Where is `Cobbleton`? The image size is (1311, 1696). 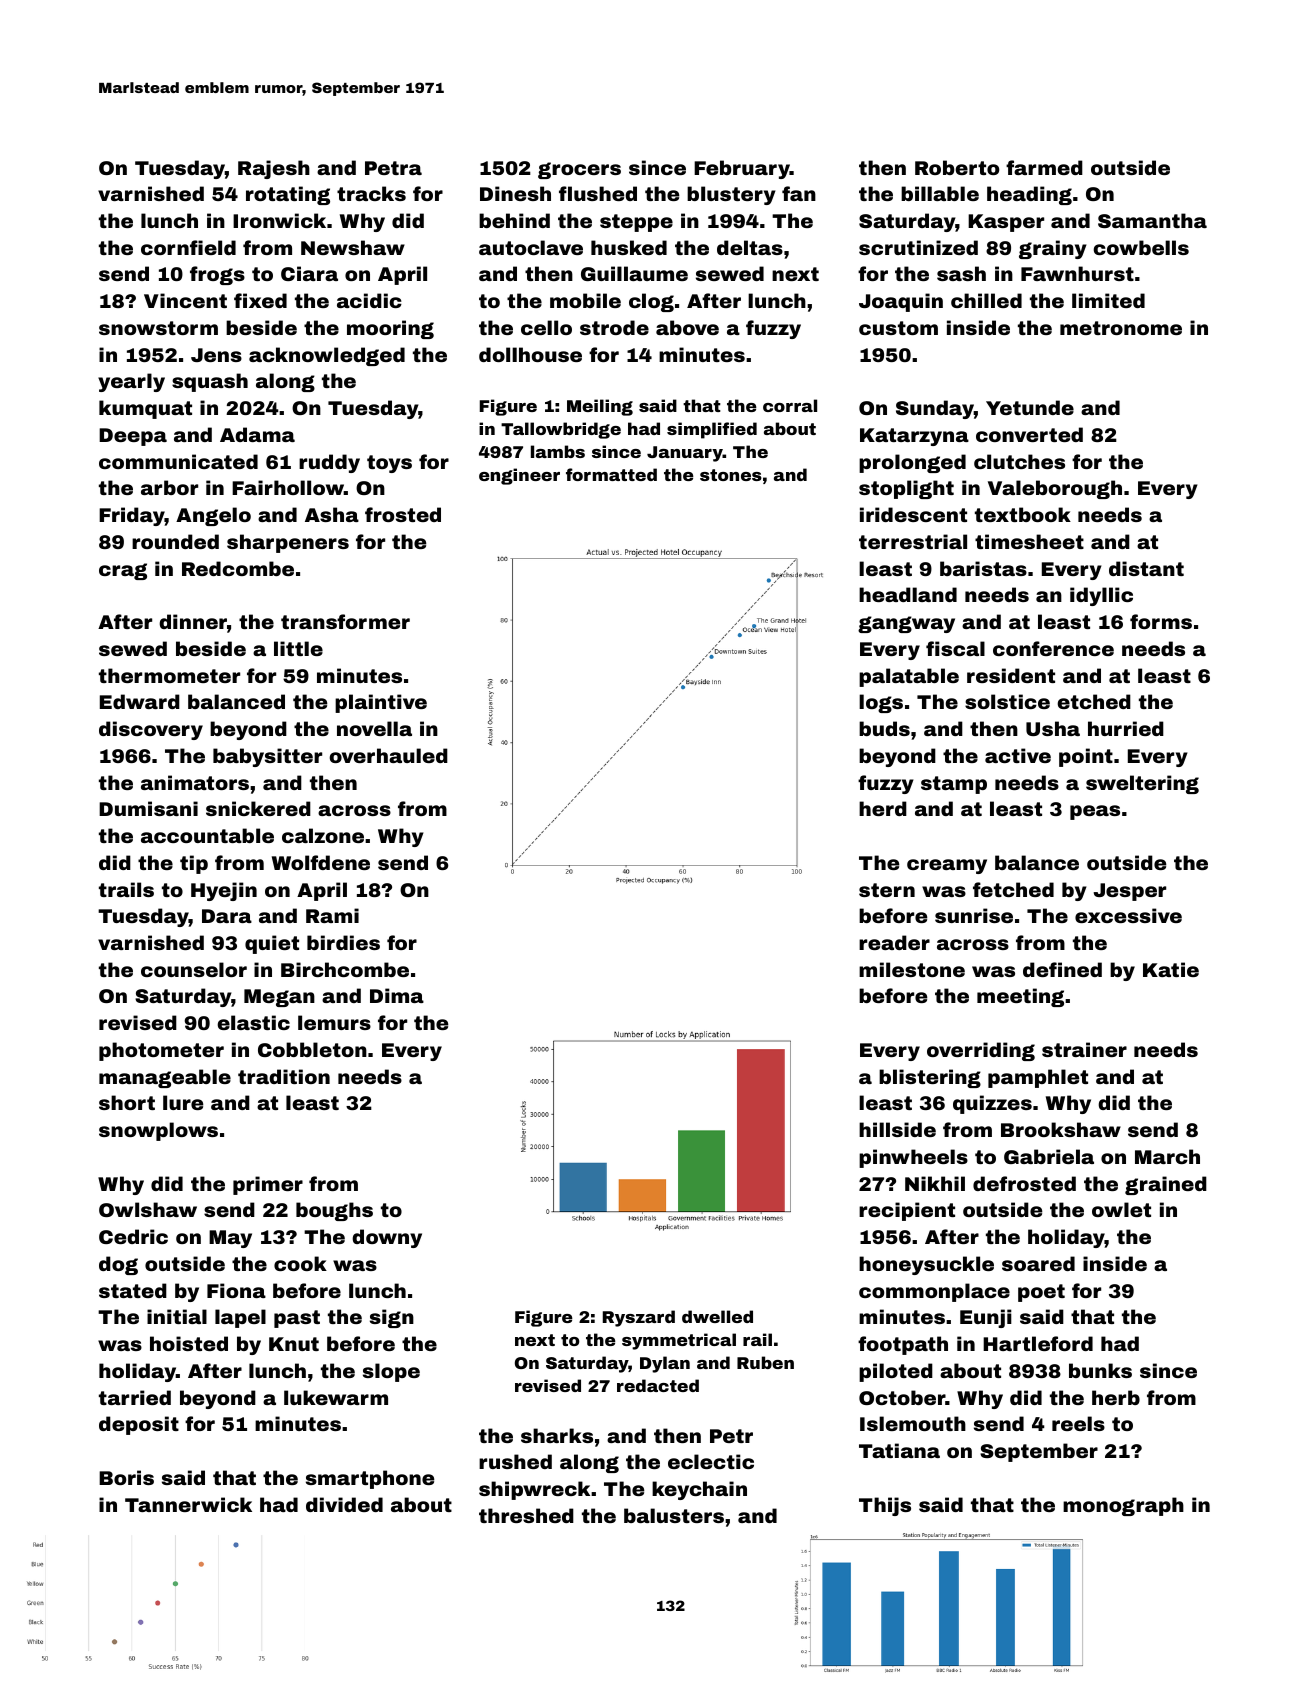
Cobbleton is located at coordinates (312, 1049).
